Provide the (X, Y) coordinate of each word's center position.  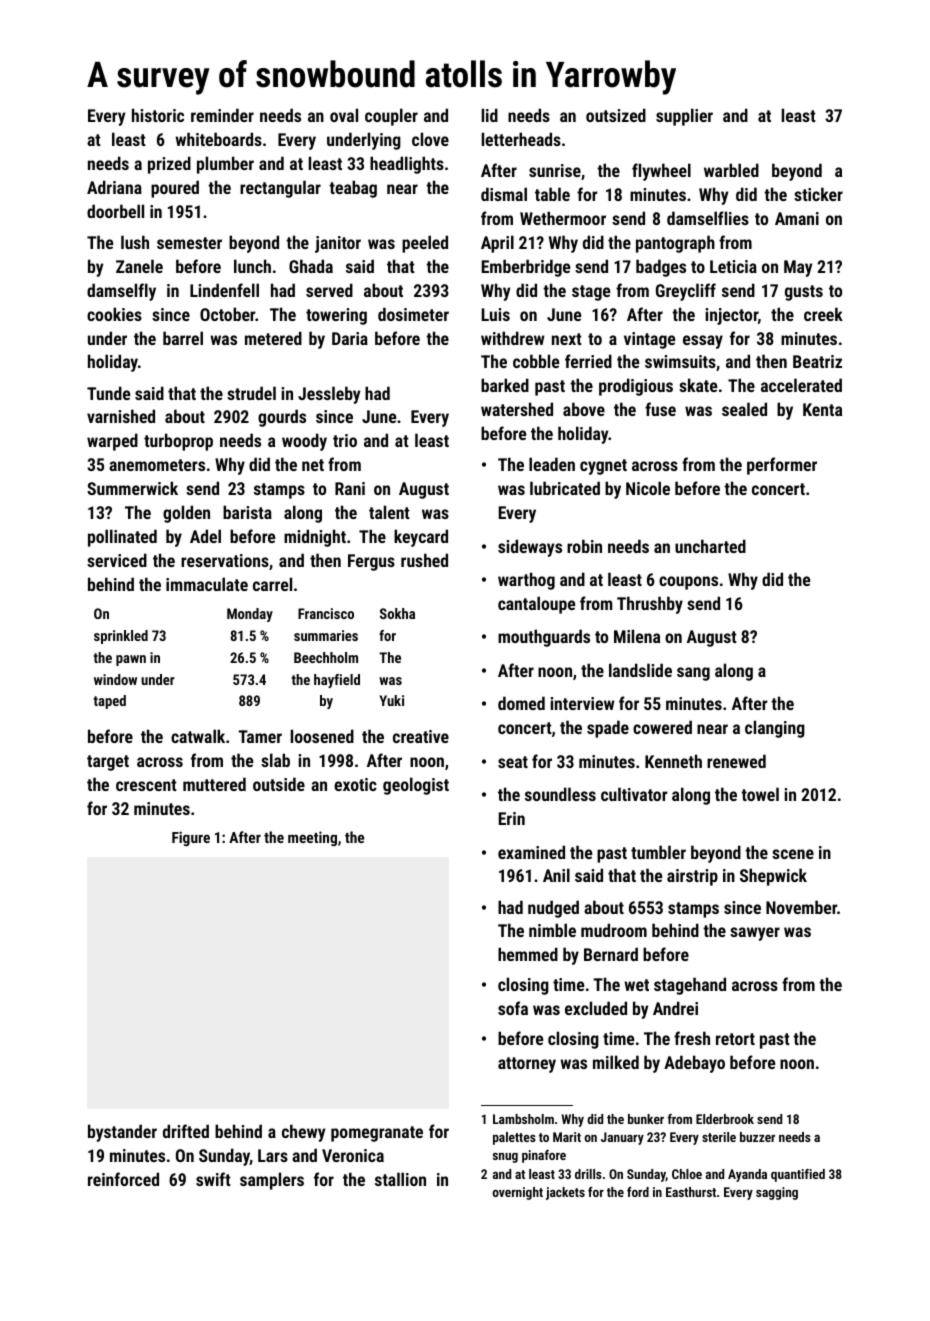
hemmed (528, 954)
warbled (731, 170)
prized (169, 165)
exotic (355, 784)
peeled (425, 244)
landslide (640, 670)
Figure (191, 838)
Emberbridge (526, 268)
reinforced (123, 1179)
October (228, 314)
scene (793, 854)
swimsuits (680, 361)
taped (110, 702)
